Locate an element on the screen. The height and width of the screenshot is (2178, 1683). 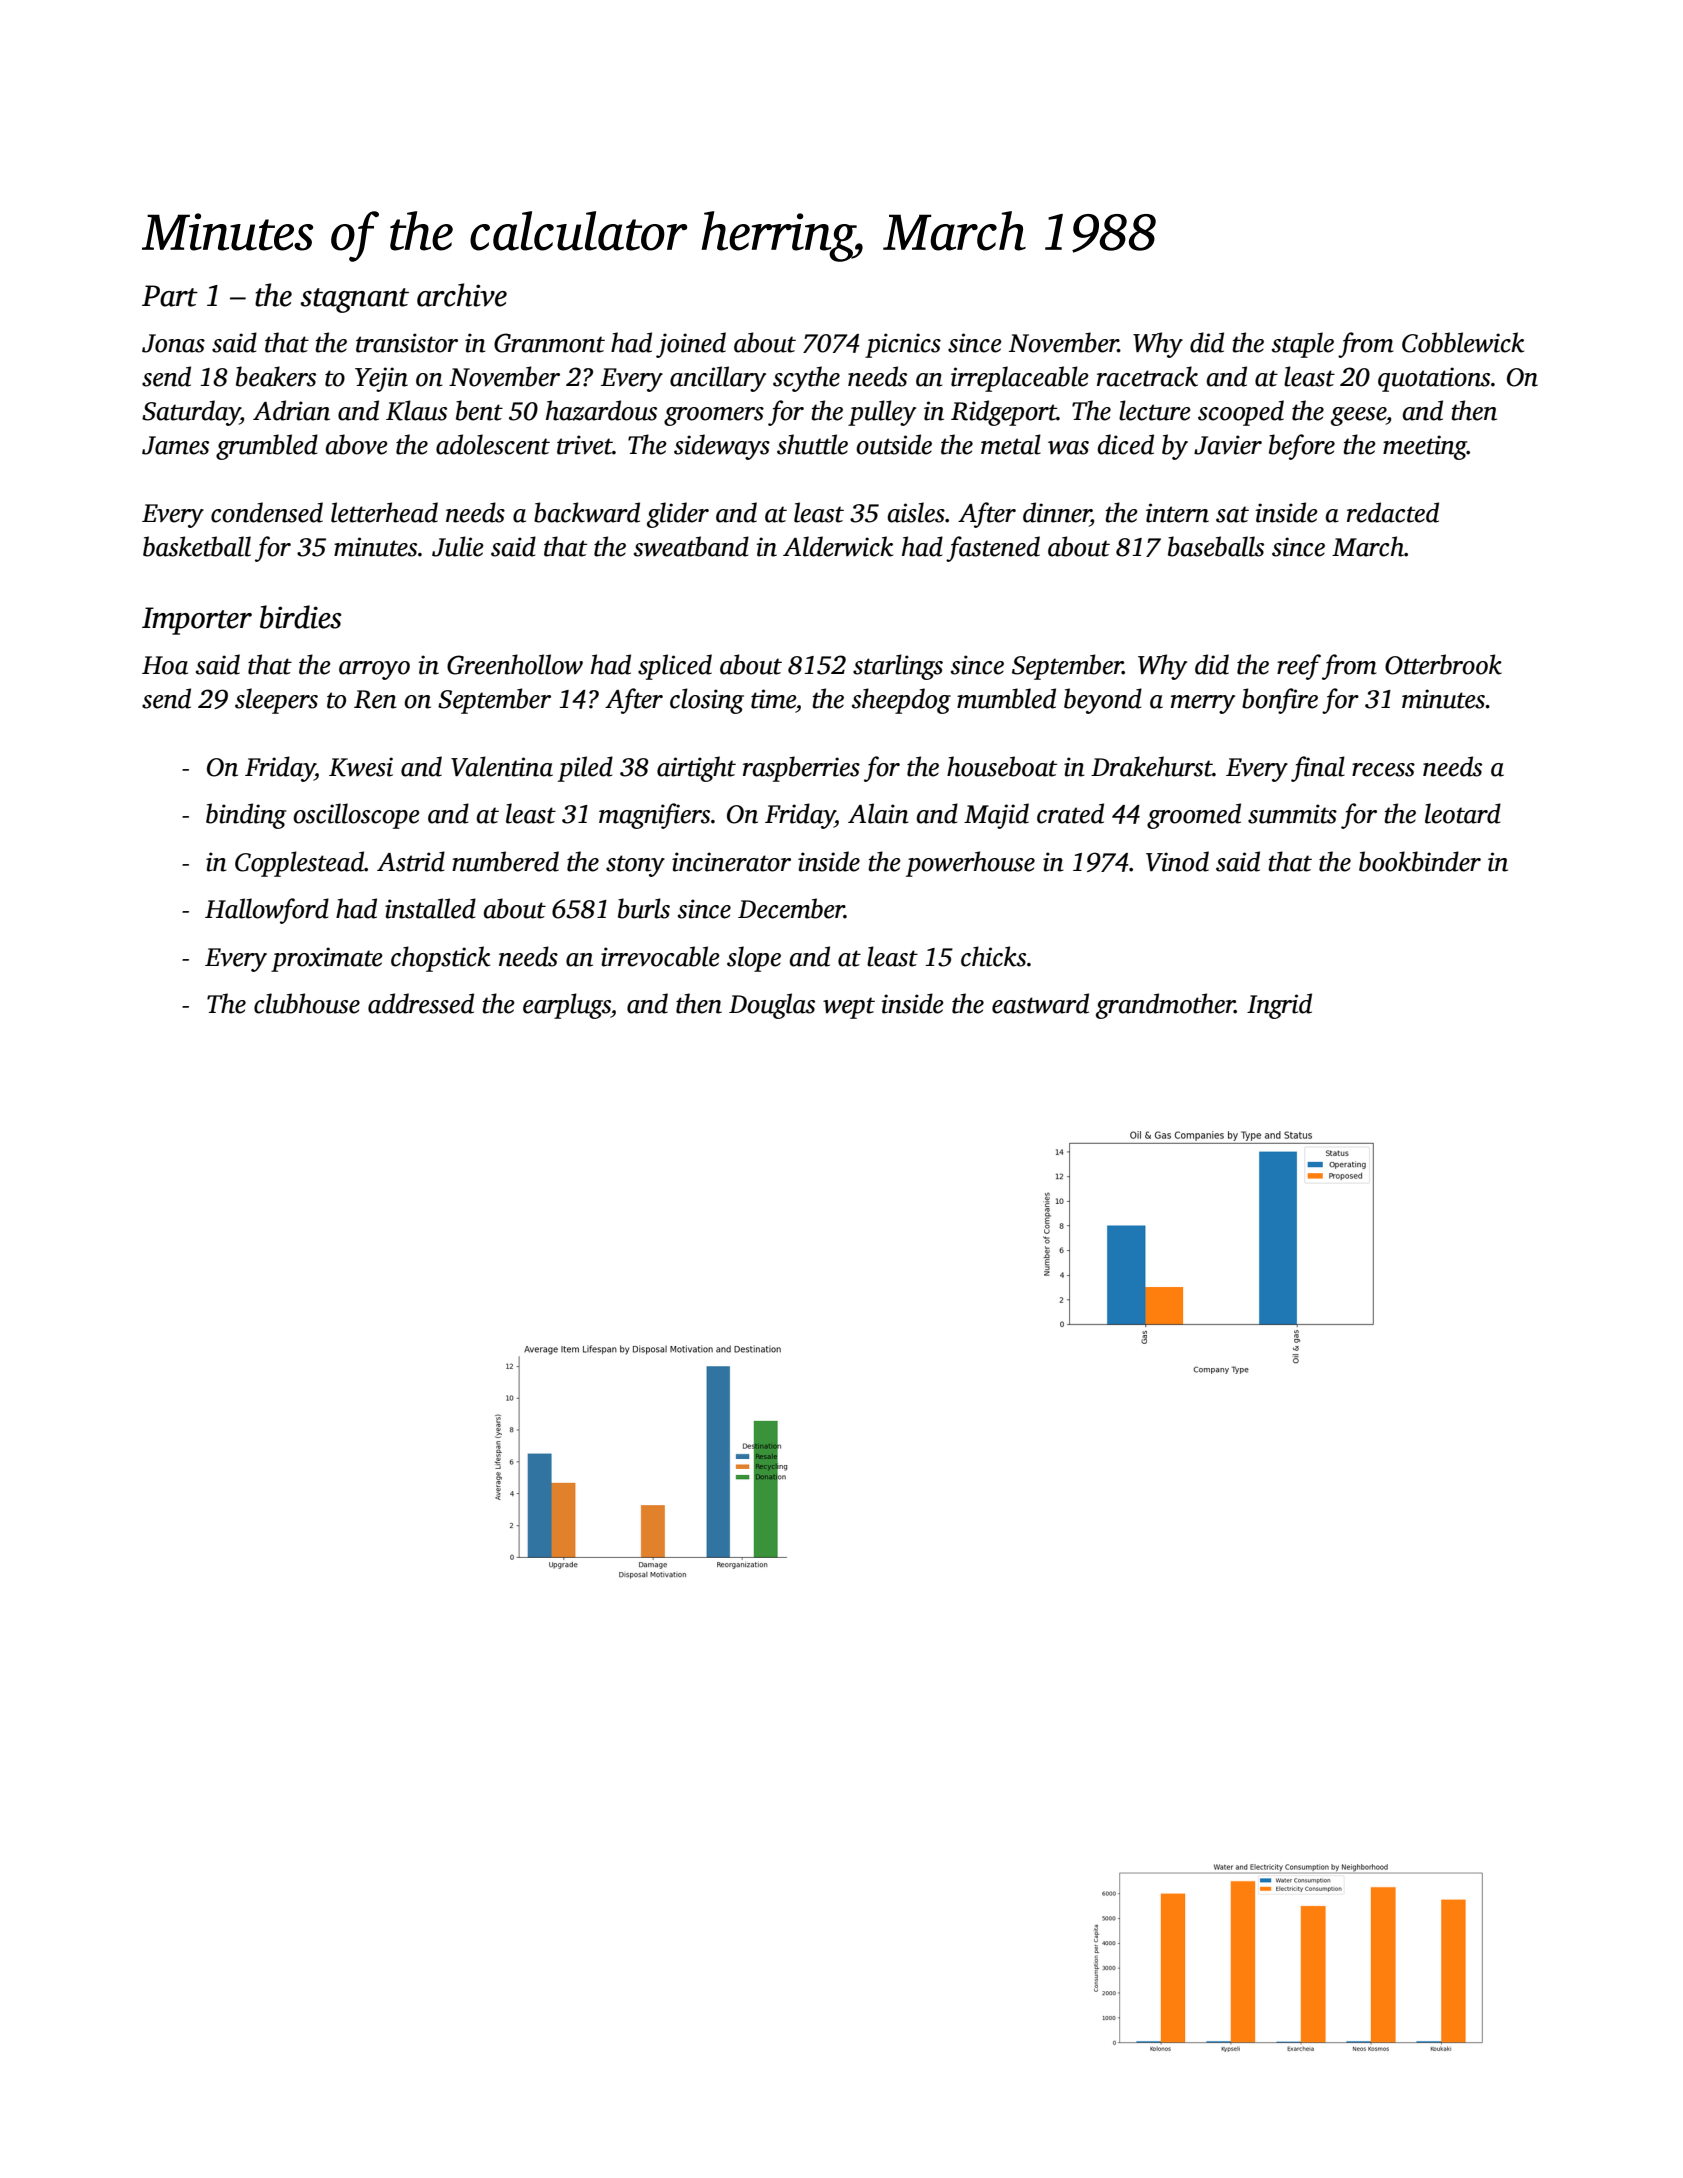
archive is located at coordinates (462, 295).
